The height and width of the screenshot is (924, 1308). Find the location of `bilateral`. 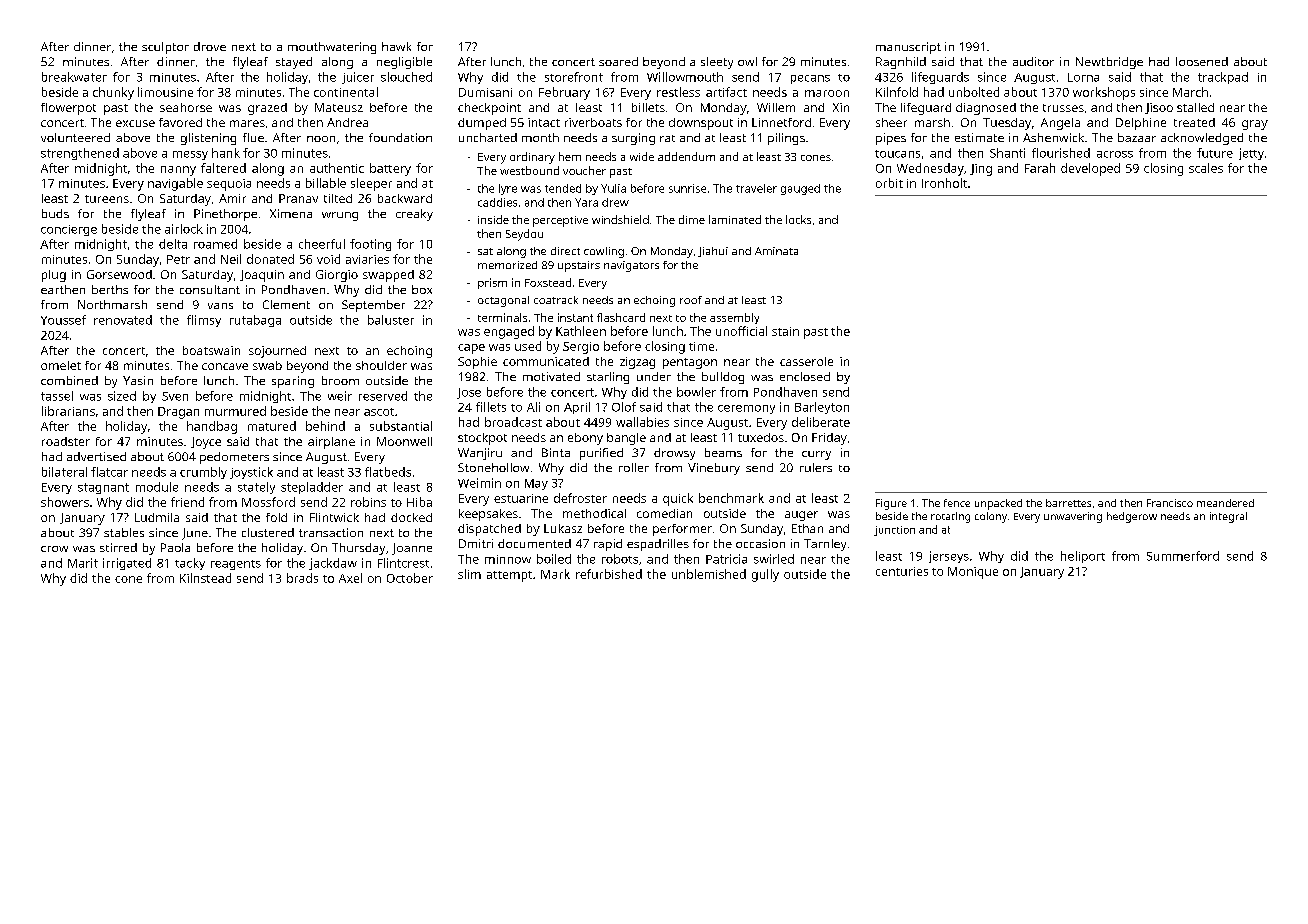

bilateral is located at coordinates (64, 472).
